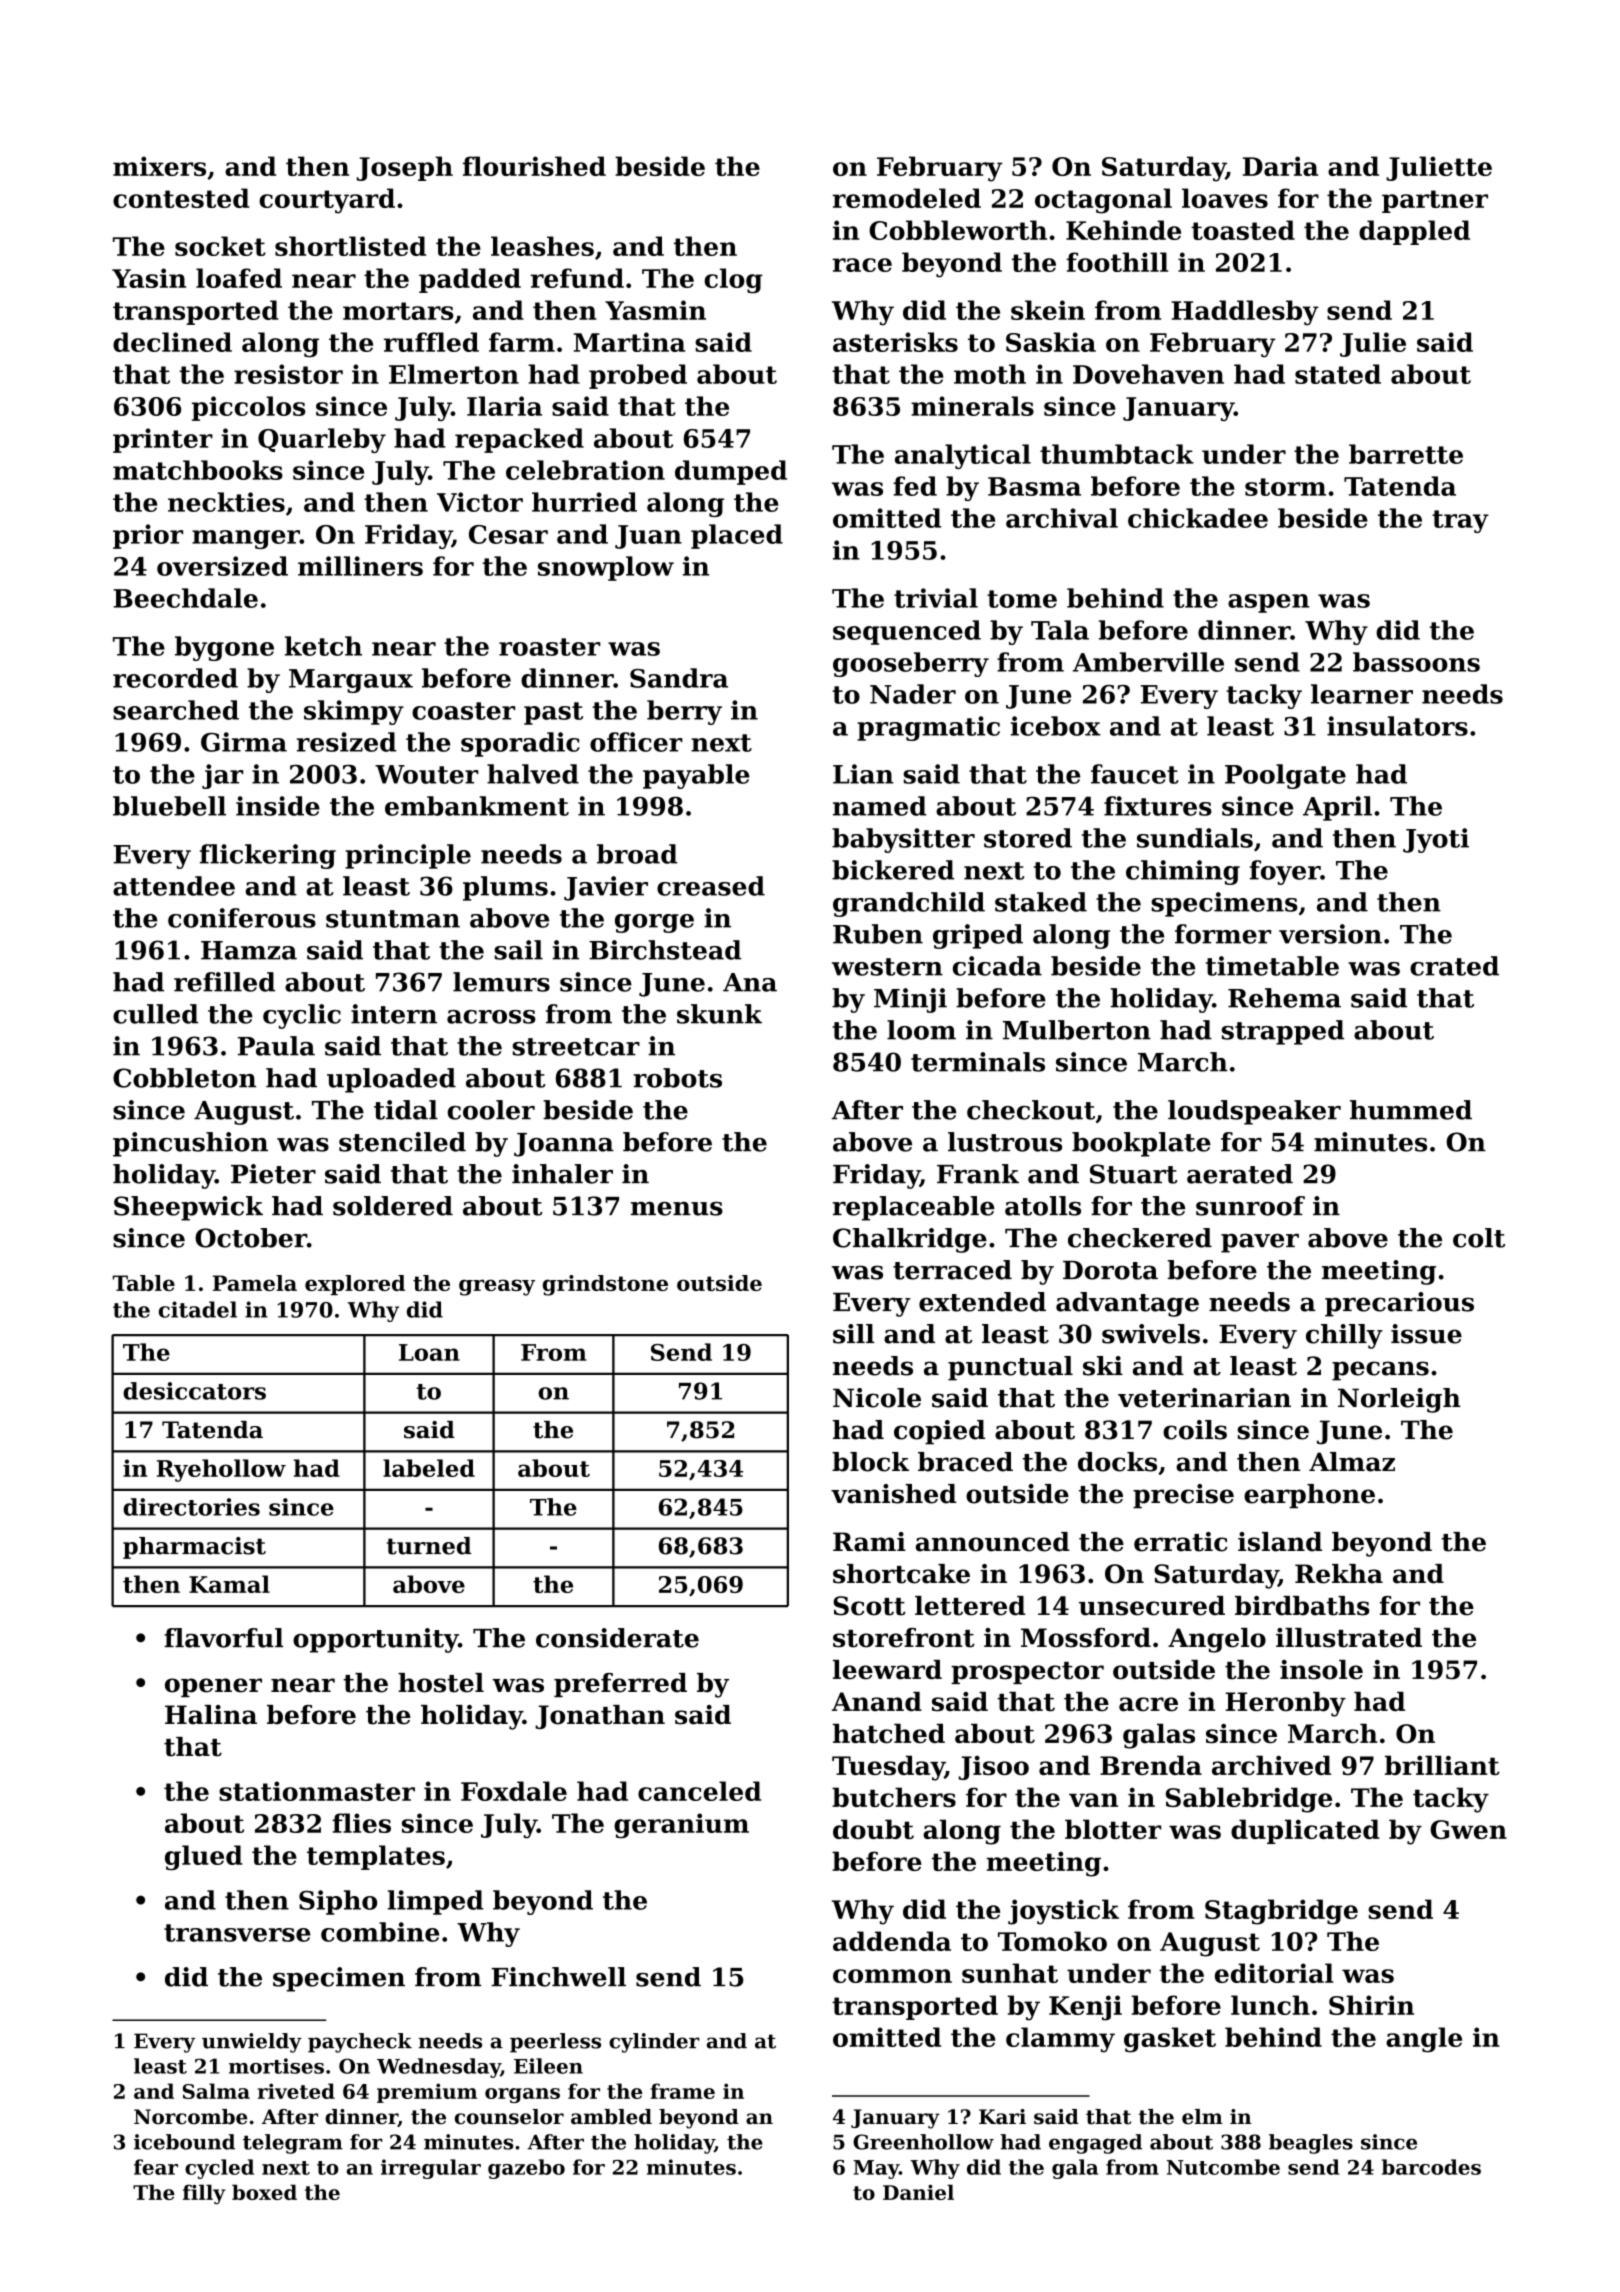 The width and height of the screenshot is (1620, 2292). I want to click on earphone, so click(1309, 1496).
